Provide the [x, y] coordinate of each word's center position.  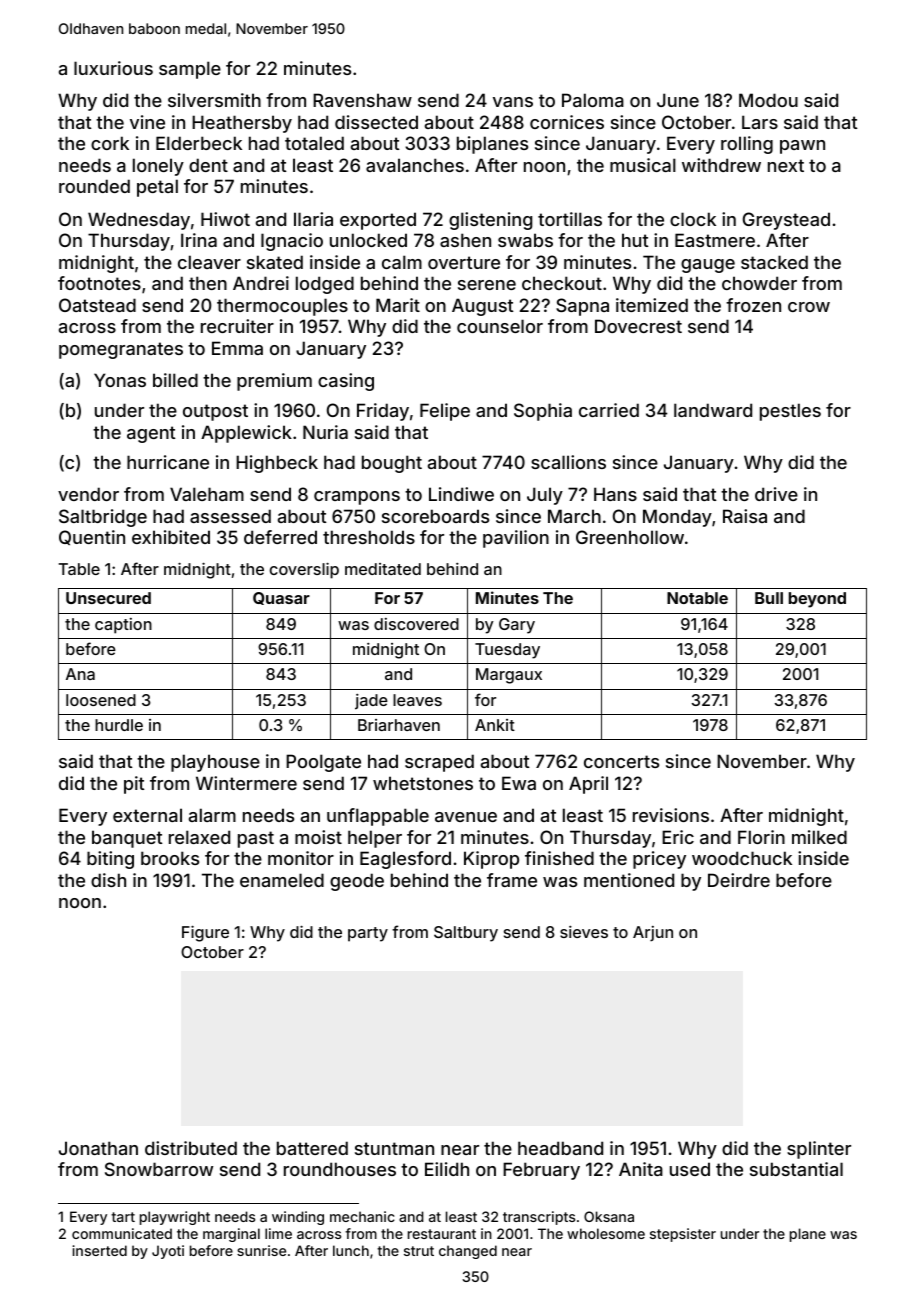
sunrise [261, 1250]
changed [468, 1252]
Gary [517, 626]
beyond [817, 600]
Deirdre [739, 880]
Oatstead [97, 305]
